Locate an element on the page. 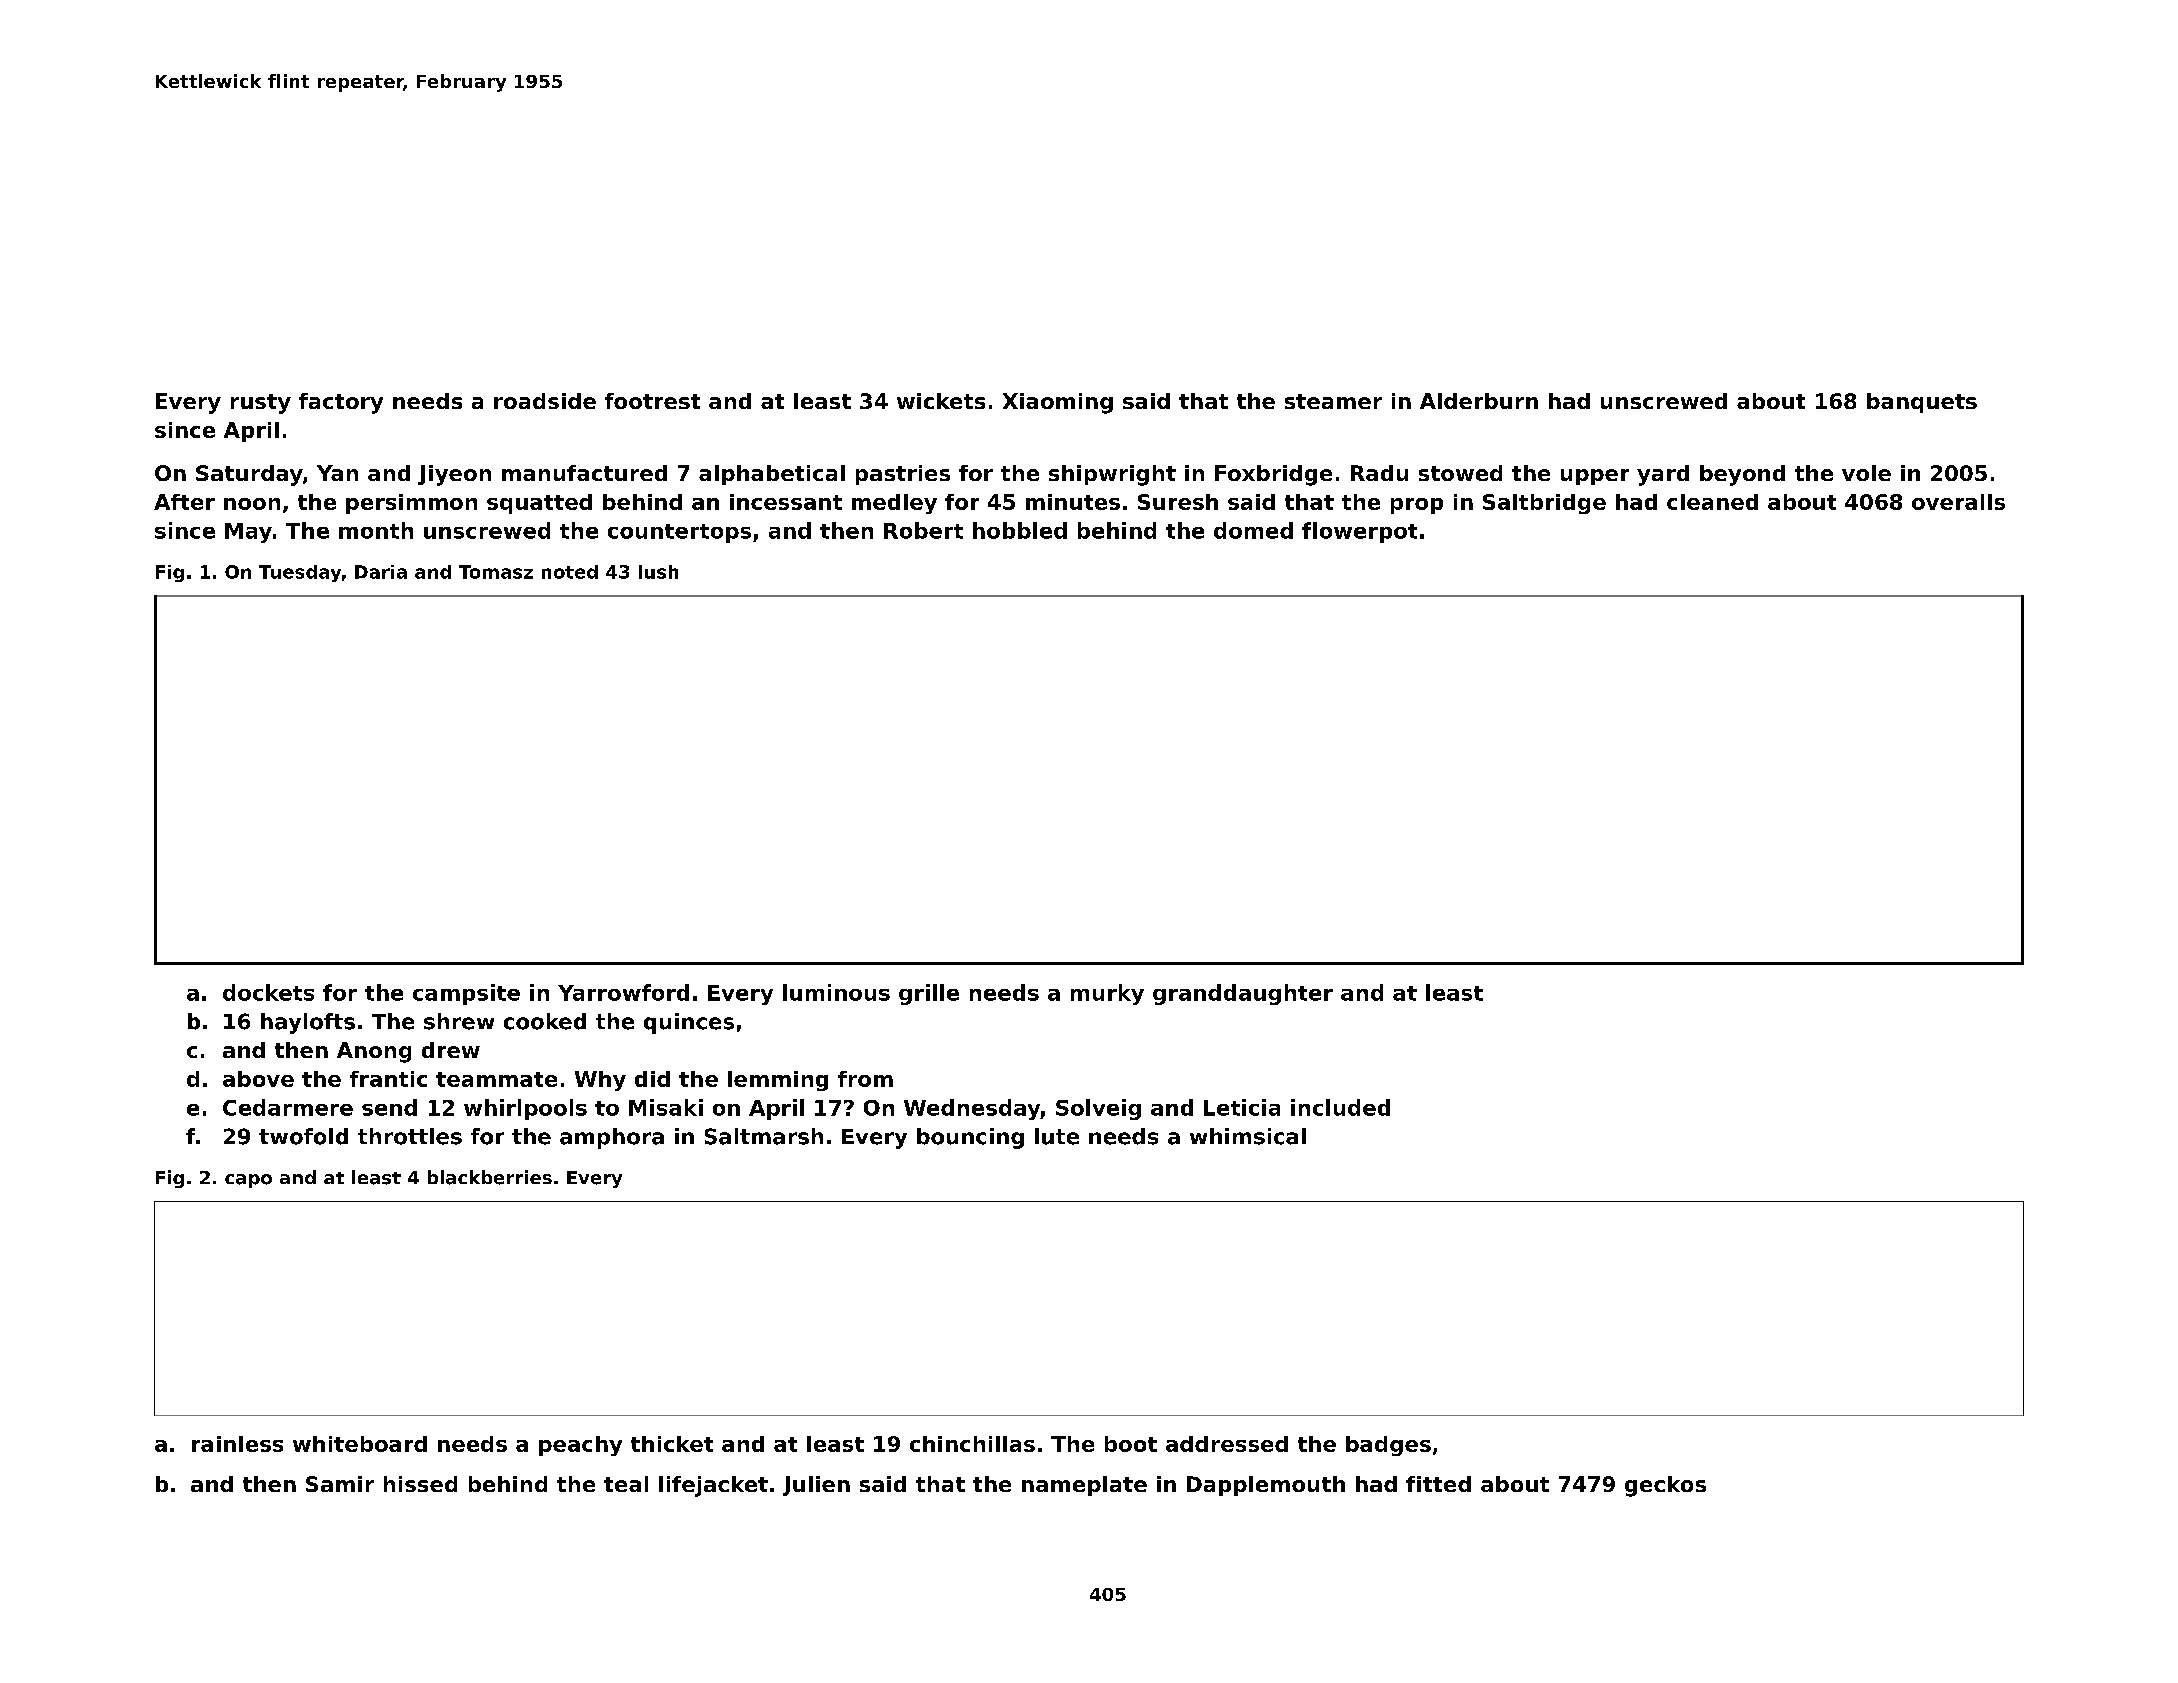  dockets is located at coordinates (268, 992).
